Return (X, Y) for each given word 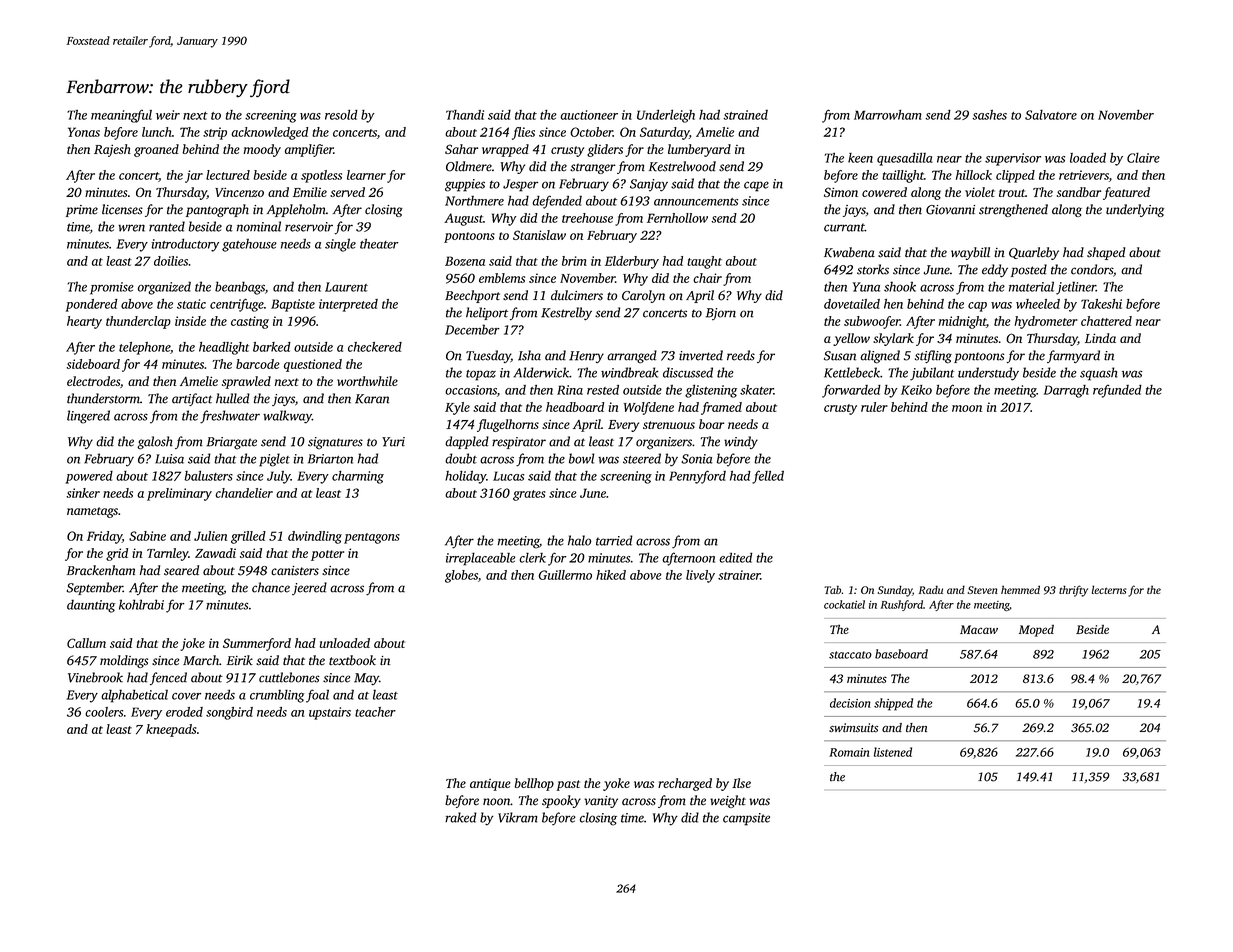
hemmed (1020, 589)
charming (358, 477)
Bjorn (721, 314)
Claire (1143, 158)
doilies (171, 261)
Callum (86, 643)
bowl (581, 458)
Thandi (465, 115)
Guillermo (565, 575)
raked (461, 817)
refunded (1117, 391)
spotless (321, 176)
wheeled (1038, 304)
